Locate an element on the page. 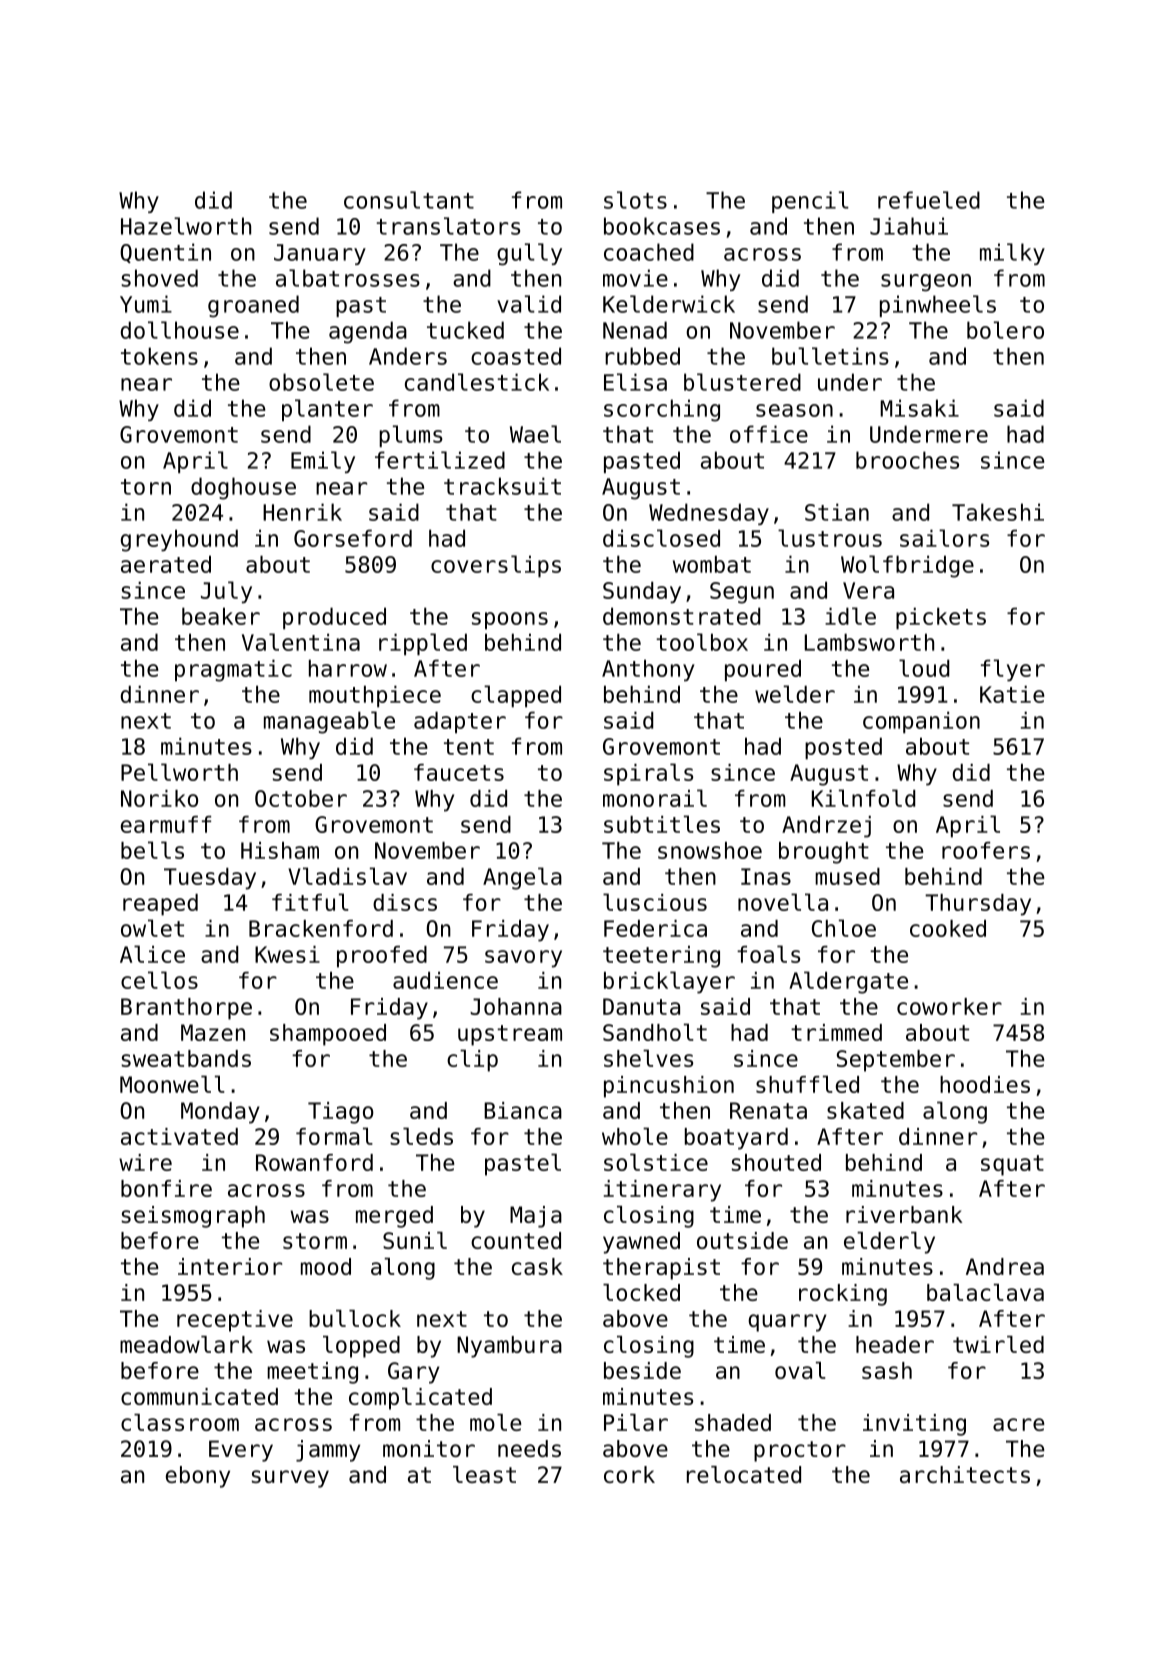  shampooed is located at coordinates (328, 1035).
